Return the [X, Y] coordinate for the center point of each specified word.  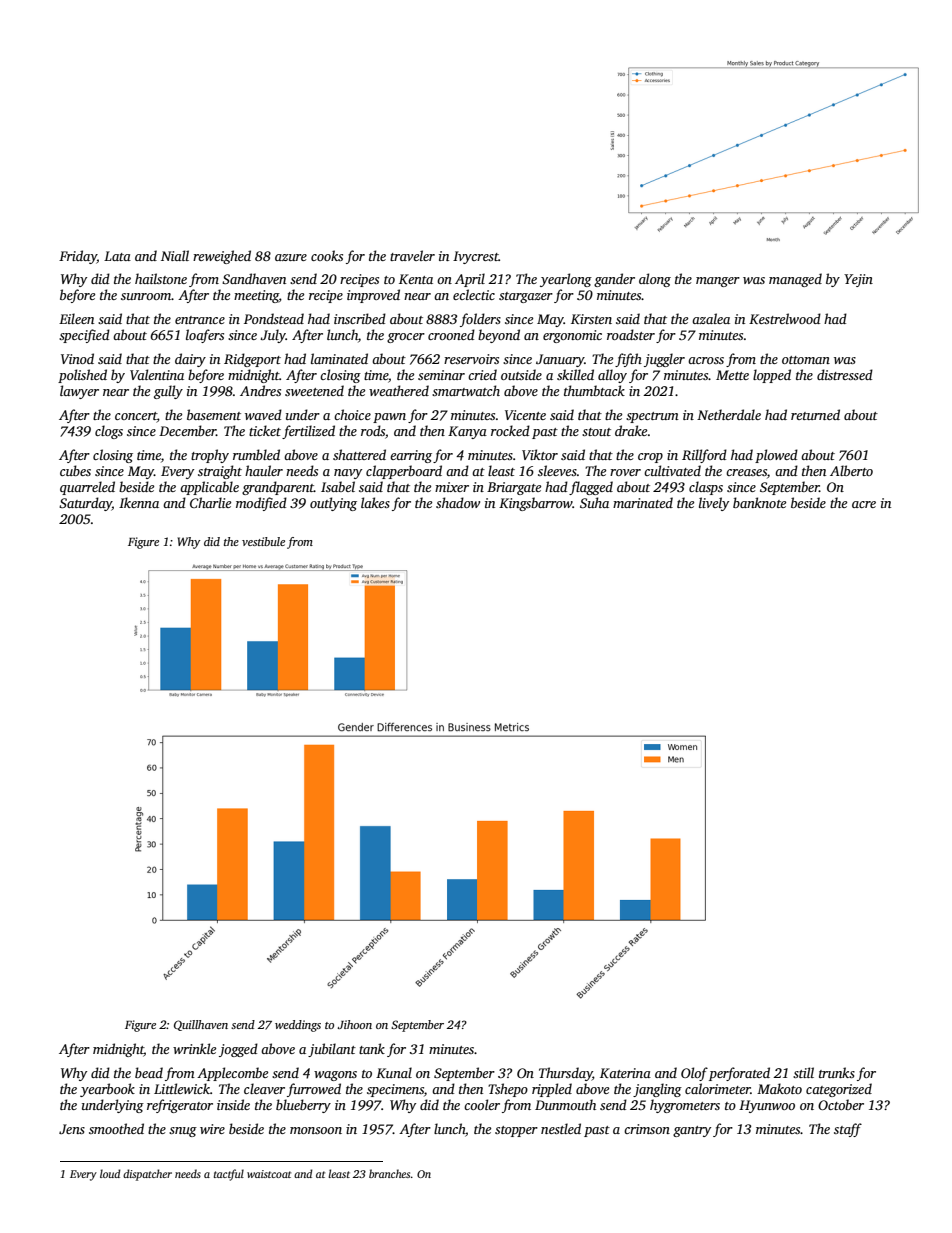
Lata [117, 256]
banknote [759, 502]
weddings [298, 1026]
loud [110, 1173]
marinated [643, 502]
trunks [837, 1072]
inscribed [360, 318]
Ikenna [139, 502]
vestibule [263, 541]
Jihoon [354, 1024]
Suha [594, 502]
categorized [839, 1090]
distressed [845, 374]
